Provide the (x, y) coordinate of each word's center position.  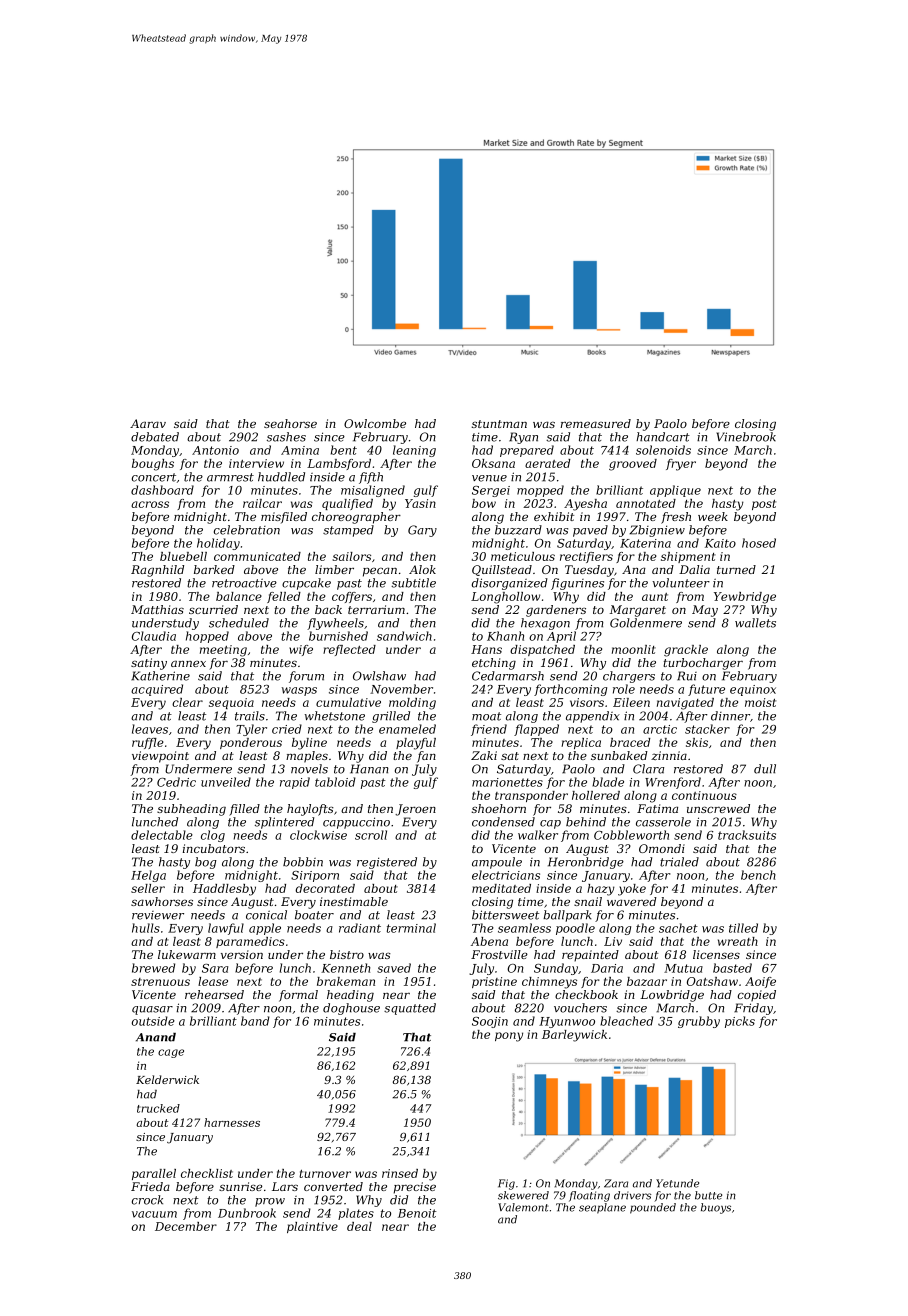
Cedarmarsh (508, 676)
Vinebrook (746, 437)
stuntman (499, 424)
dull (765, 769)
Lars (285, 1186)
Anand (156, 1037)
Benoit (417, 1213)
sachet (678, 928)
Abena (489, 941)
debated (155, 437)
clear (187, 702)
